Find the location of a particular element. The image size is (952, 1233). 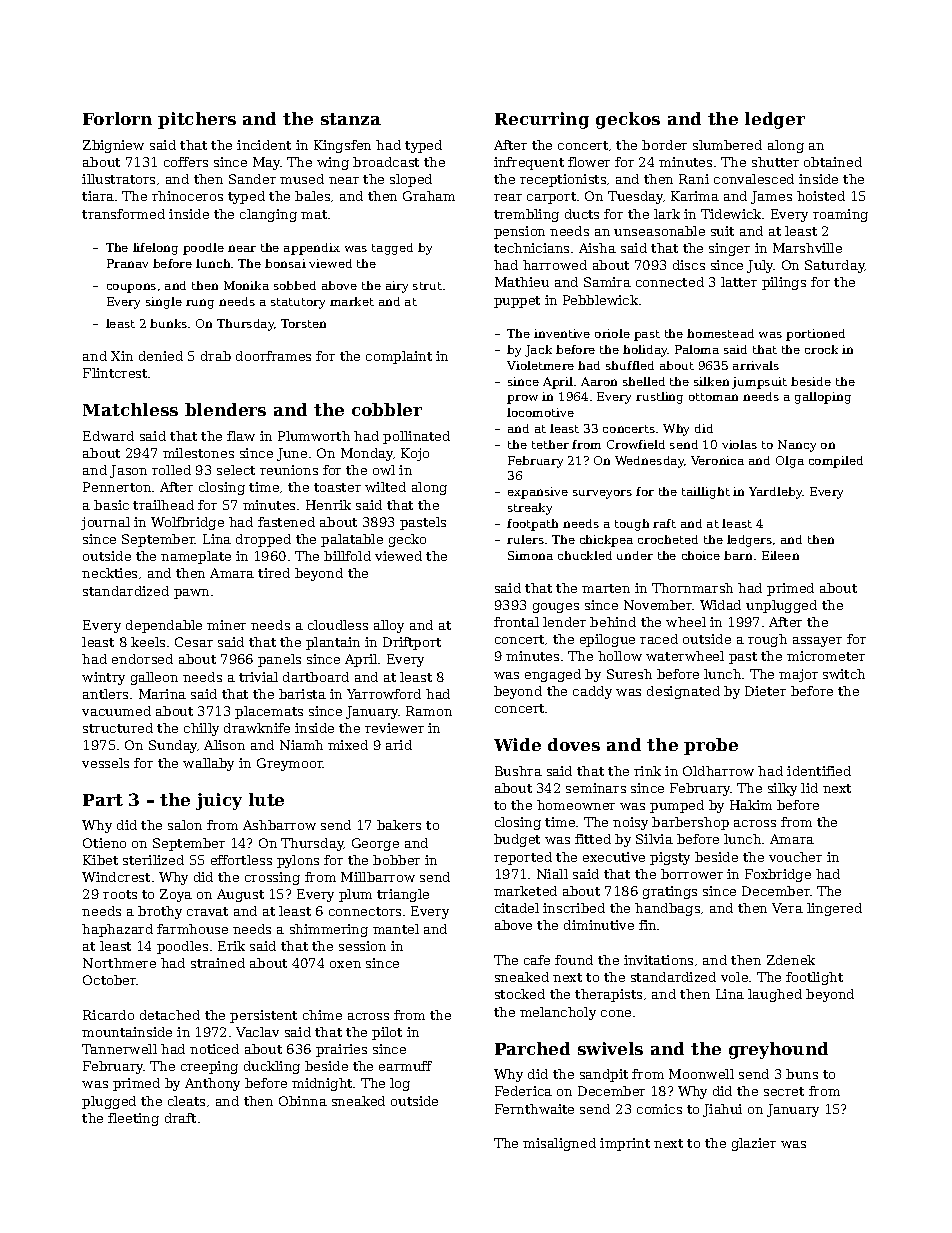

fleeting is located at coordinates (133, 1119).
